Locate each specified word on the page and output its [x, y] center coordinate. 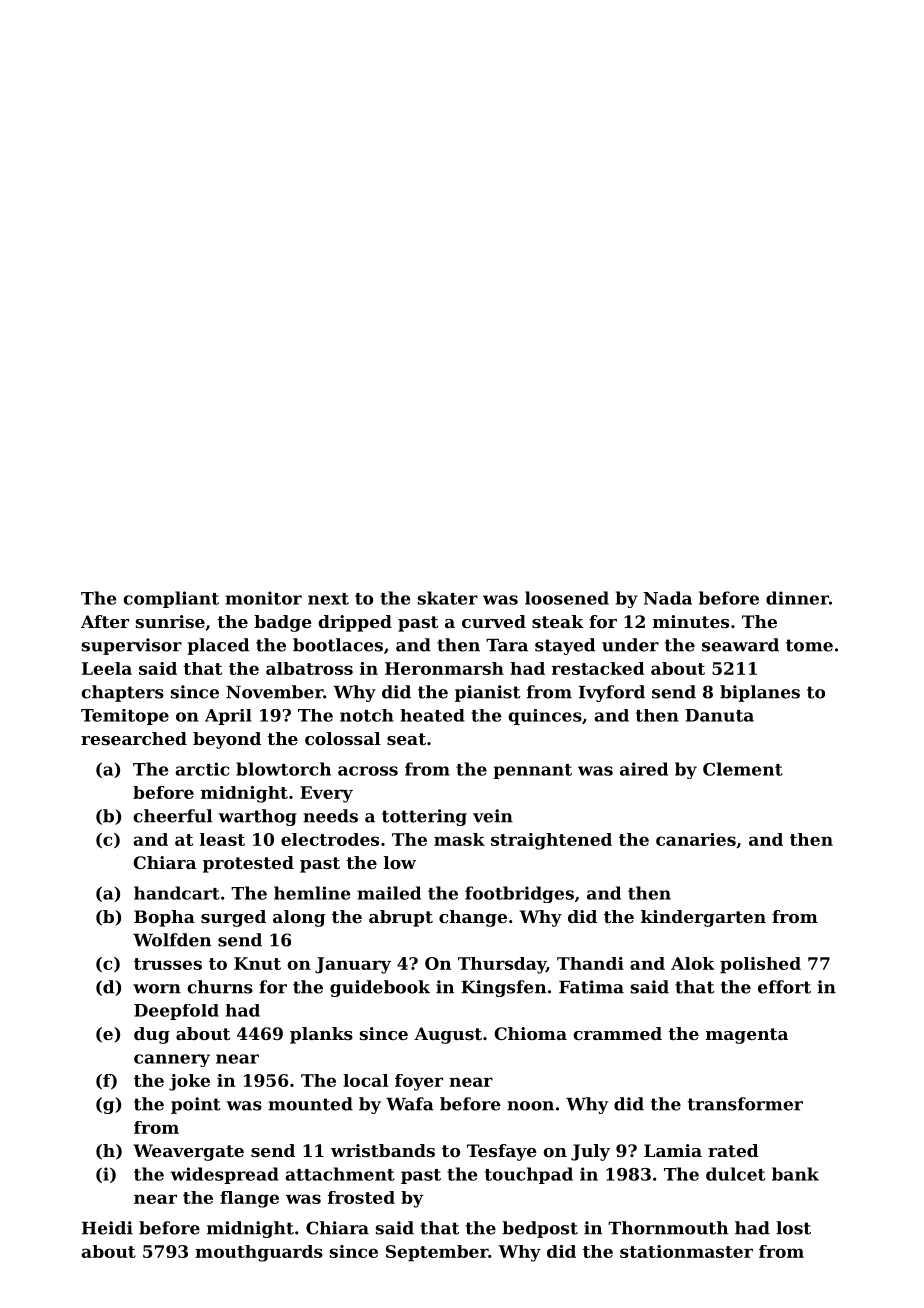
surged [233, 918]
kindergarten [703, 918]
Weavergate [188, 1152]
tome [809, 645]
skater [448, 598]
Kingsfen [503, 988]
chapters [122, 693]
